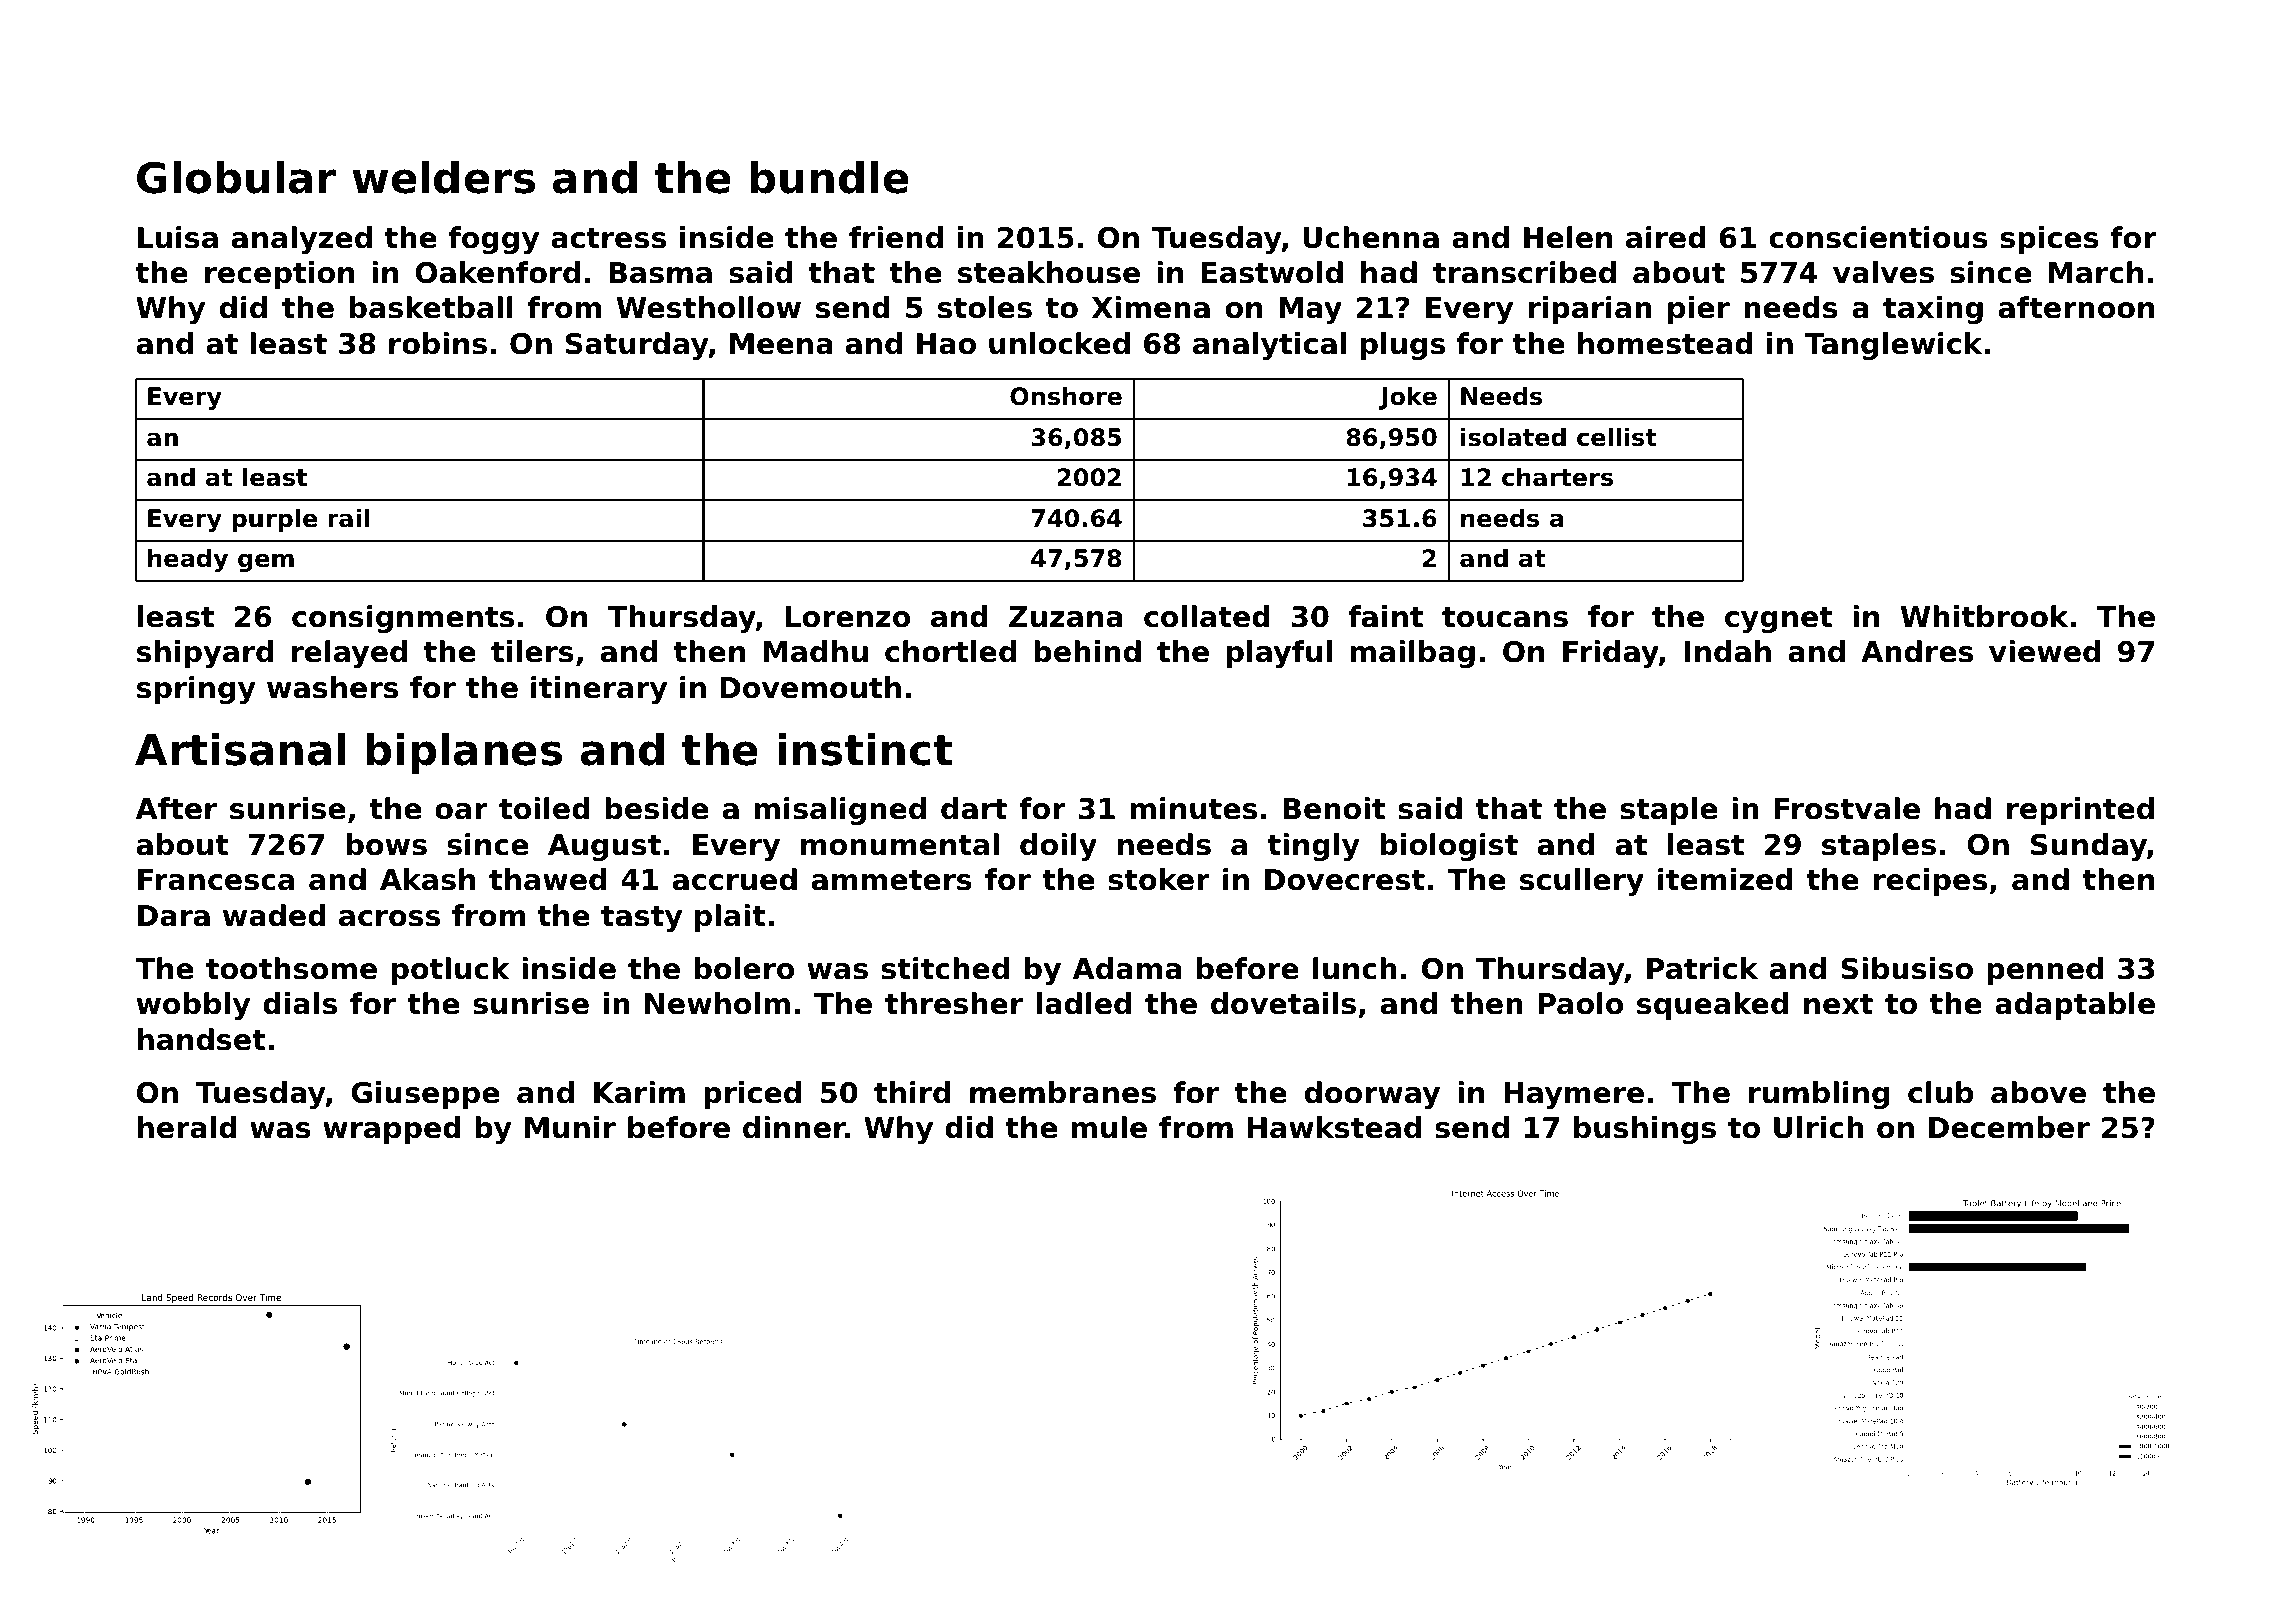 Image resolution: width=2292 pixels, height=1620 pixels. I want to click on reprinted, so click(2080, 811).
